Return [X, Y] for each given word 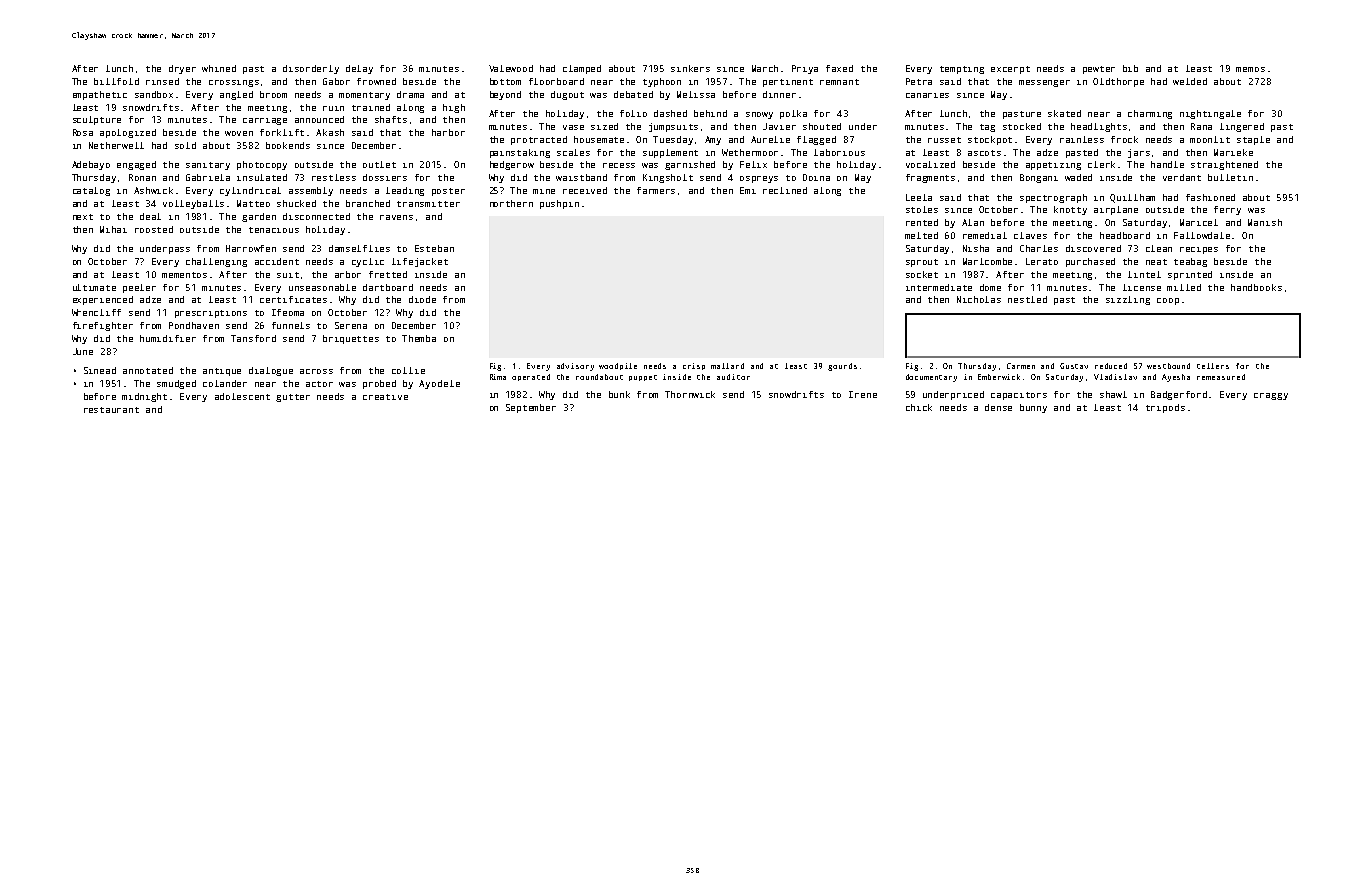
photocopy [262, 165]
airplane [1116, 210]
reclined [785, 190]
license [1142, 287]
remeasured [1221, 377]
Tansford [253, 338]
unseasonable [322, 287]
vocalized [930, 164]
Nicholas [979, 299]
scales [573, 152]
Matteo [253, 203]
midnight [144, 397]
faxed [839, 68]
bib [1130, 68]
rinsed [162, 81]
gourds [842, 367]
